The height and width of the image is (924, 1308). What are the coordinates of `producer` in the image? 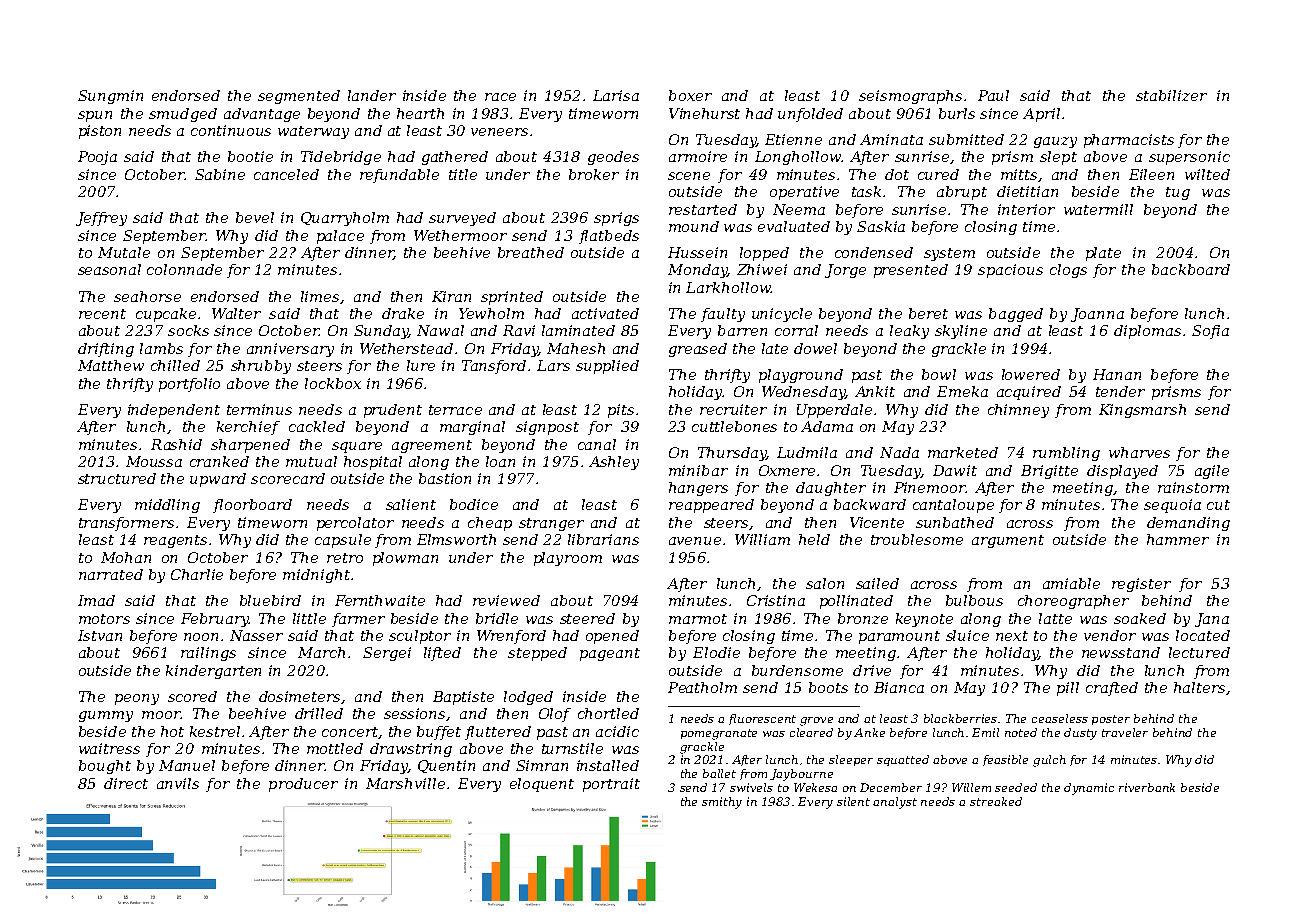 It's located at (303, 785).
